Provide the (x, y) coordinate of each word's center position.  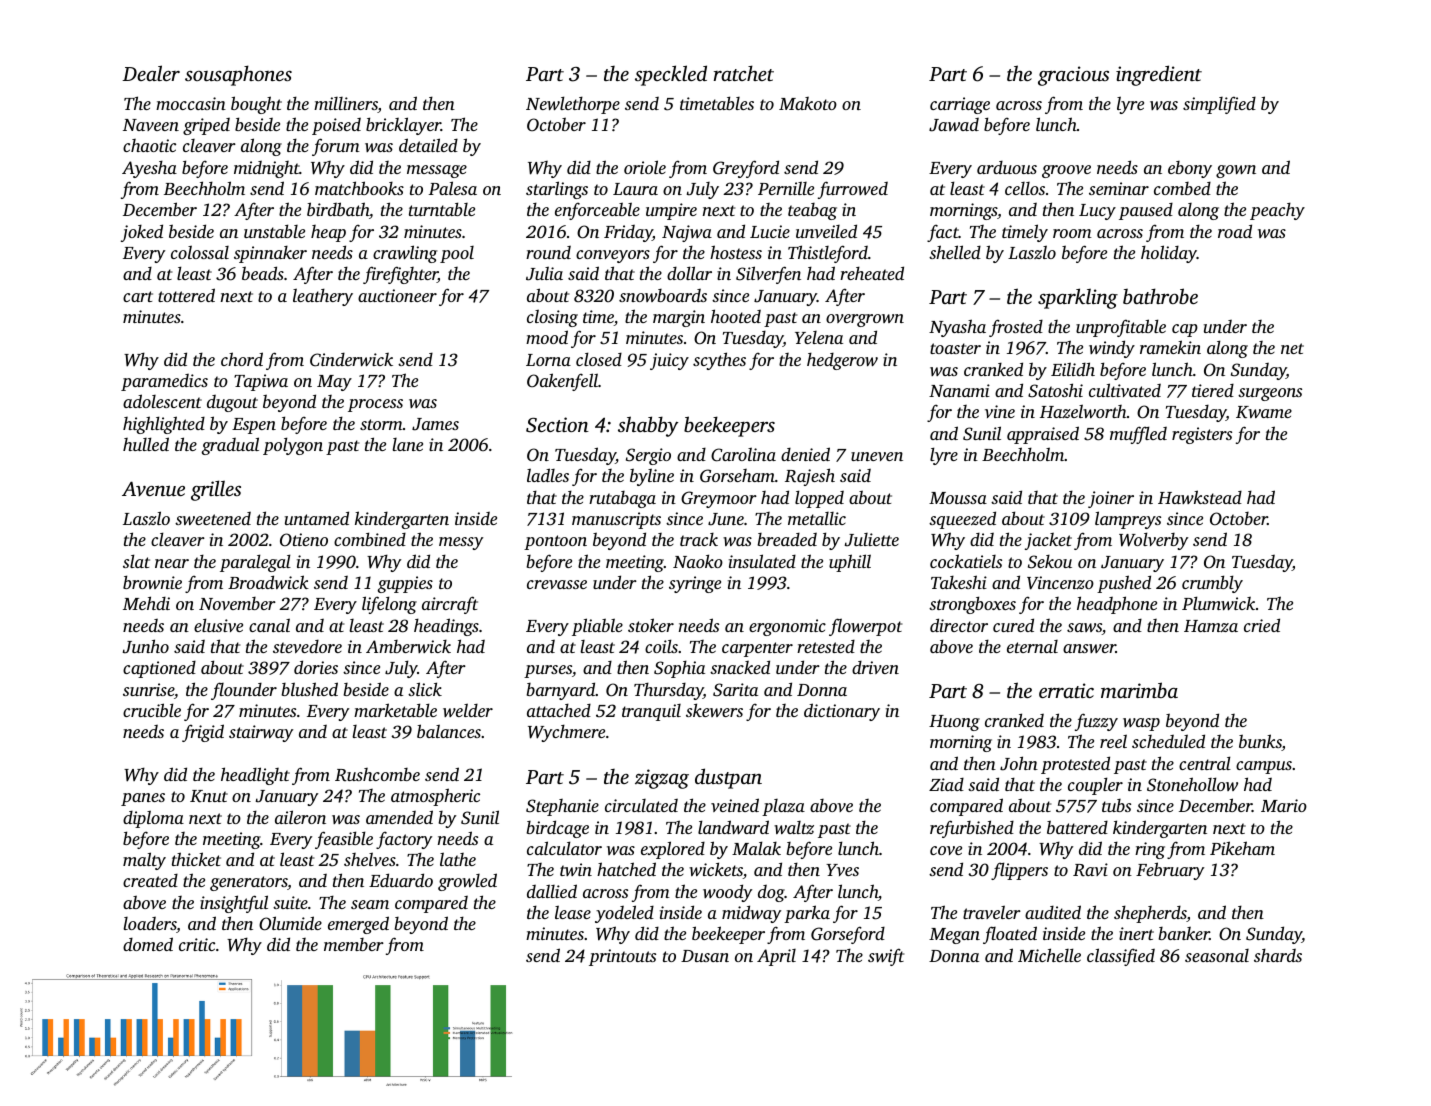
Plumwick (1218, 603)
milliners (346, 105)
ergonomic (787, 627)
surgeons (1270, 394)
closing (552, 318)
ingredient (1159, 75)
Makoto (808, 103)
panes (143, 799)
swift (886, 957)
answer (1089, 648)
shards (1278, 955)
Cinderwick (351, 360)
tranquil (651, 712)
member (354, 944)
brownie (152, 582)
